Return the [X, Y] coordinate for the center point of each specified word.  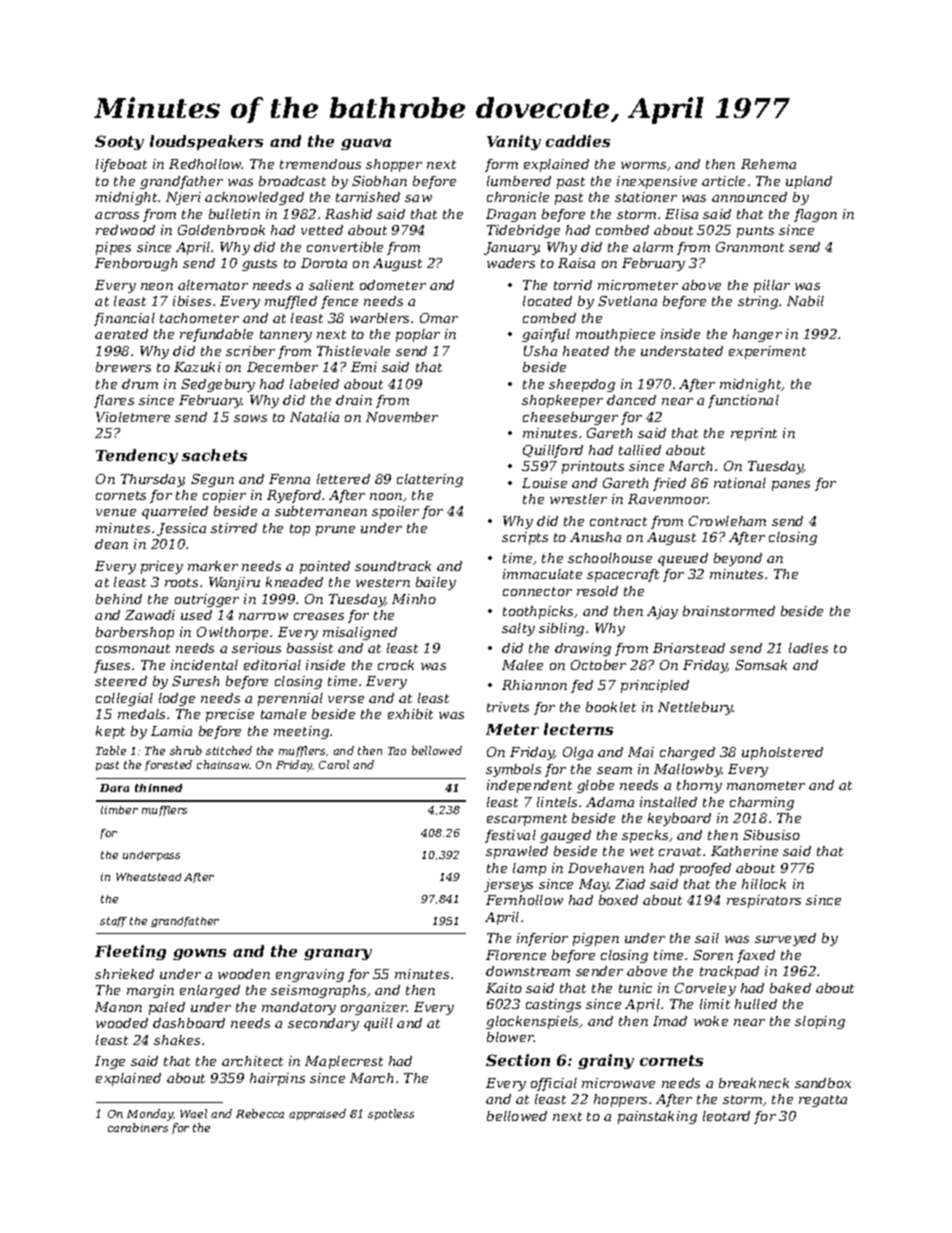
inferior [542, 939]
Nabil [805, 301]
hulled [756, 1004]
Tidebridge [523, 231]
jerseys [508, 885]
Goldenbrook [221, 230]
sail [707, 938]
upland [809, 182]
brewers [123, 367]
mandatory [299, 1008]
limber [119, 810]
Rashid [348, 214]
